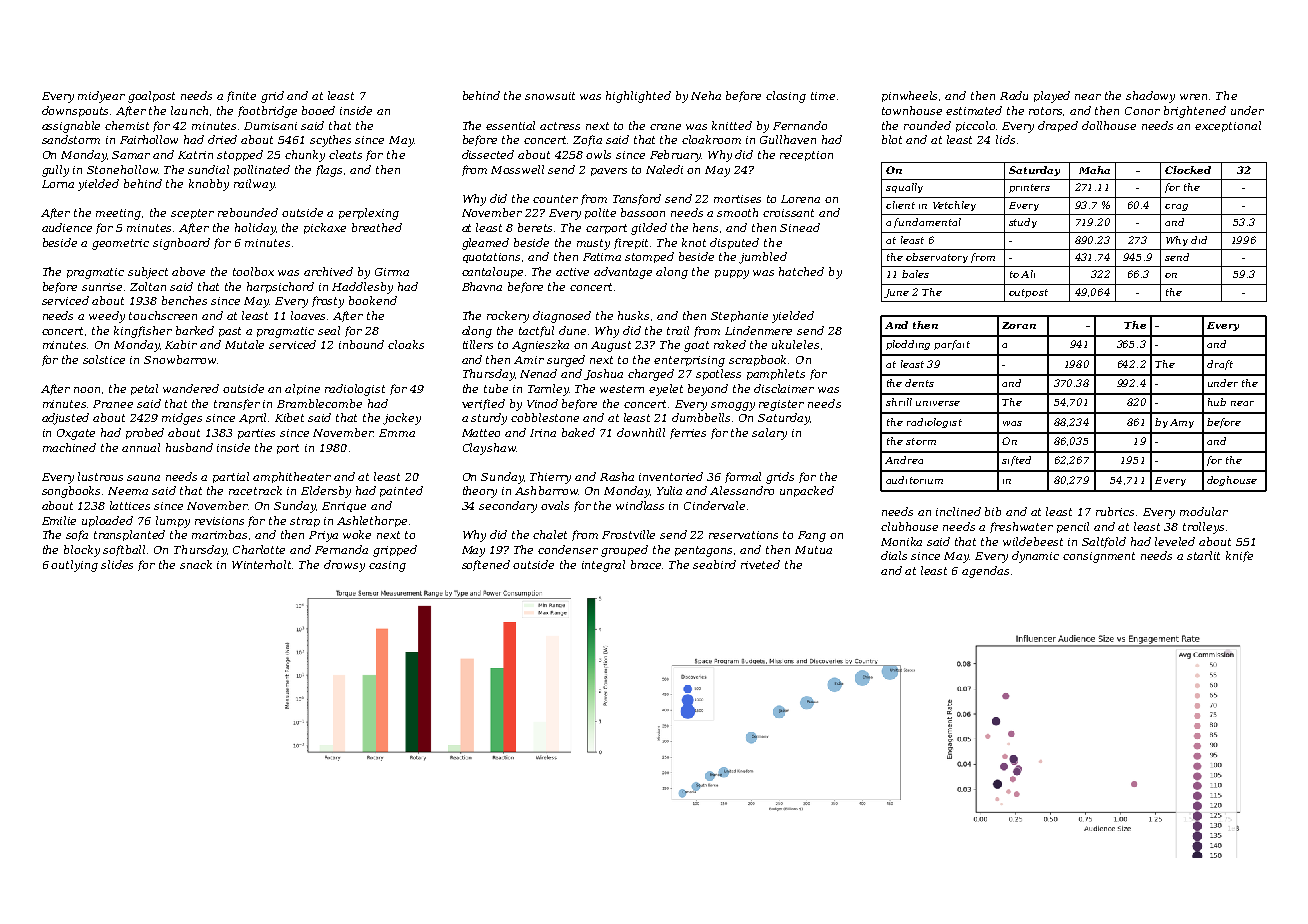 The height and width of the screenshot is (924, 1308). What do you see at coordinates (319, 403) in the screenshot?
I see `Bramblecombe` at bounding box center [319, 403].
